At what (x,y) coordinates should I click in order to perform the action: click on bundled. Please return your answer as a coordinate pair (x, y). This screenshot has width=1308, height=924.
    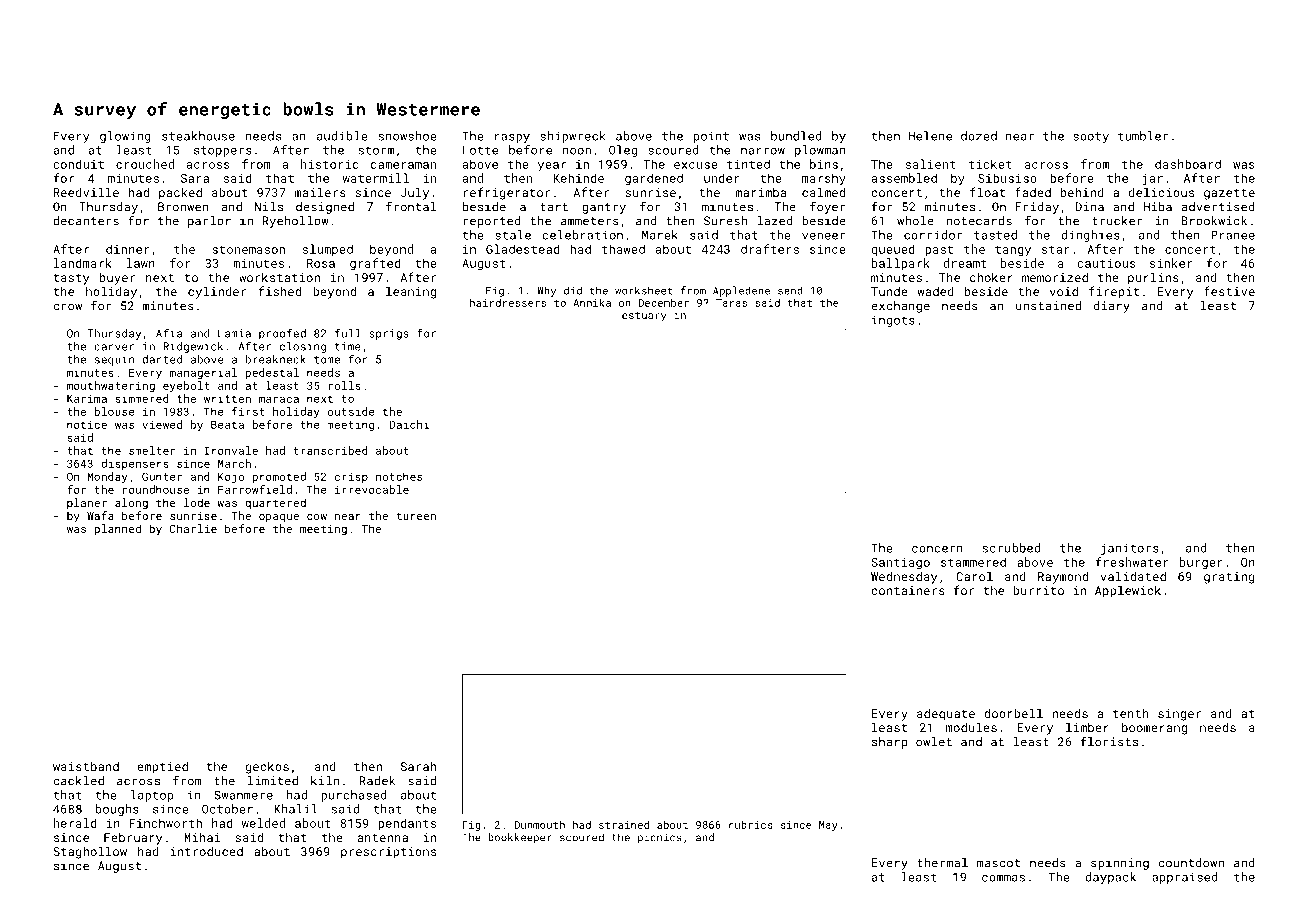
    Looking at the image, I should click on (796, 136).
